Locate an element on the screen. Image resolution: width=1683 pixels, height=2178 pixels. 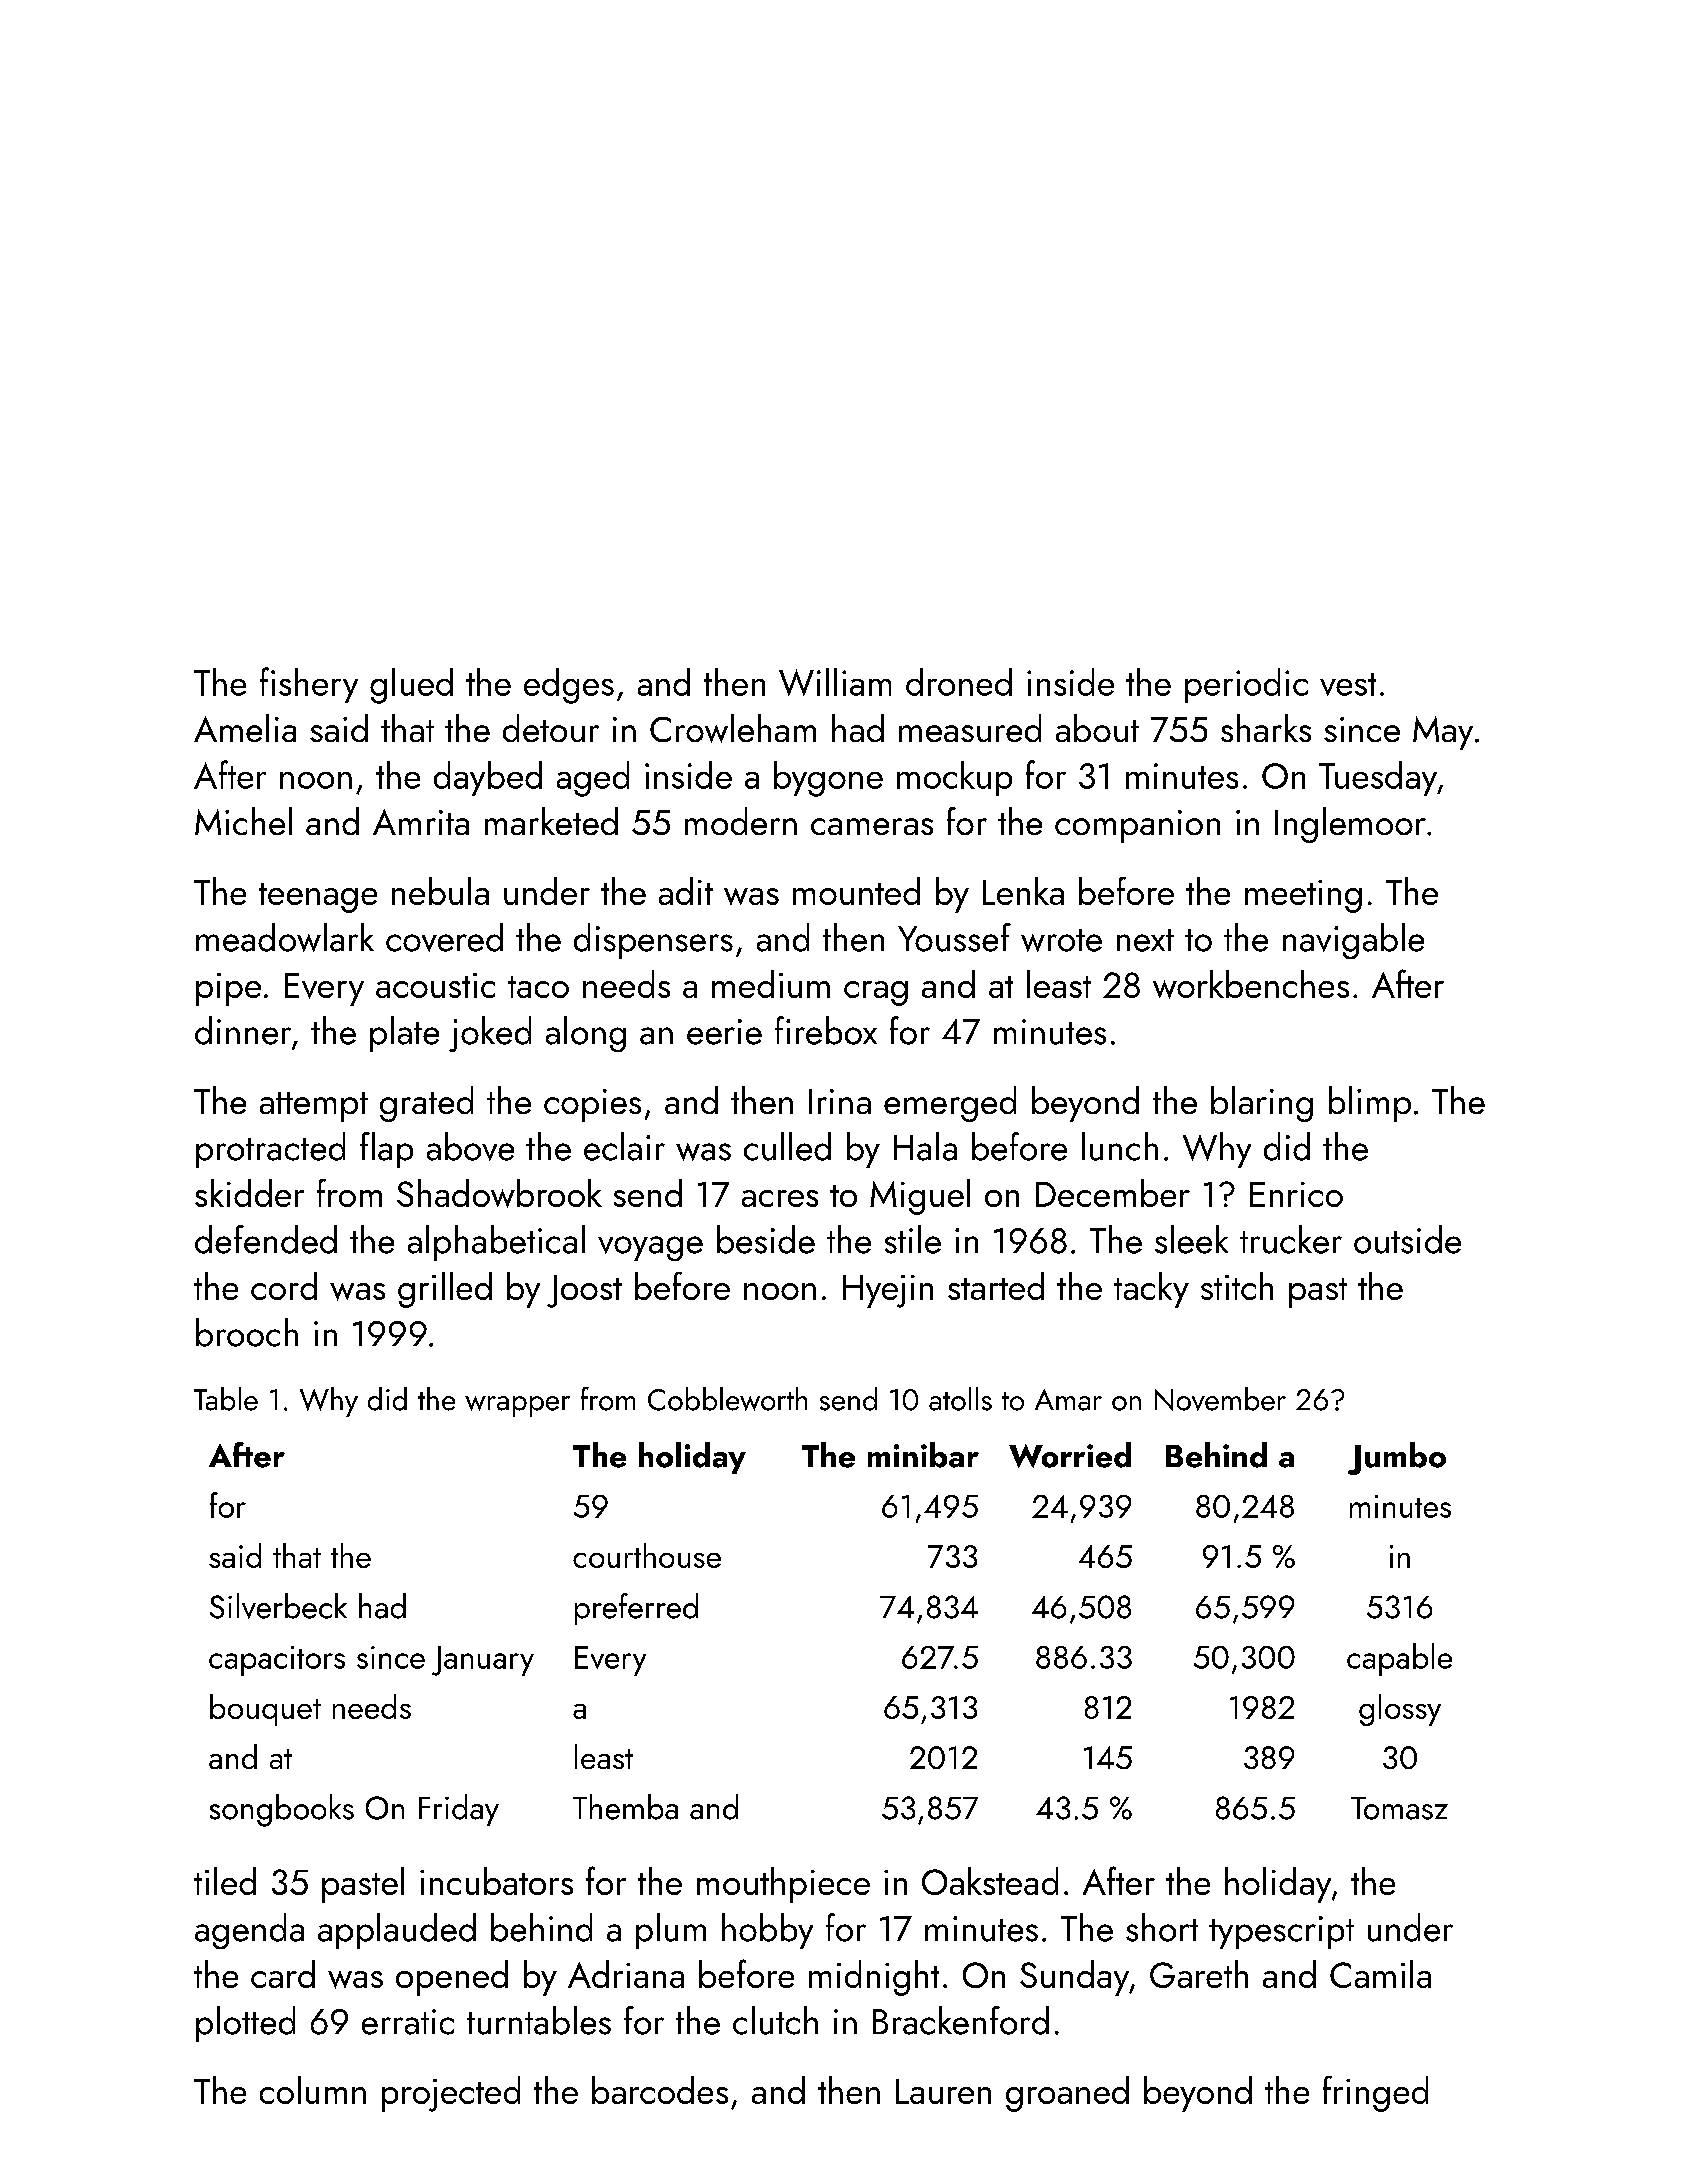
teenage is located at coordinates (318, 898).
